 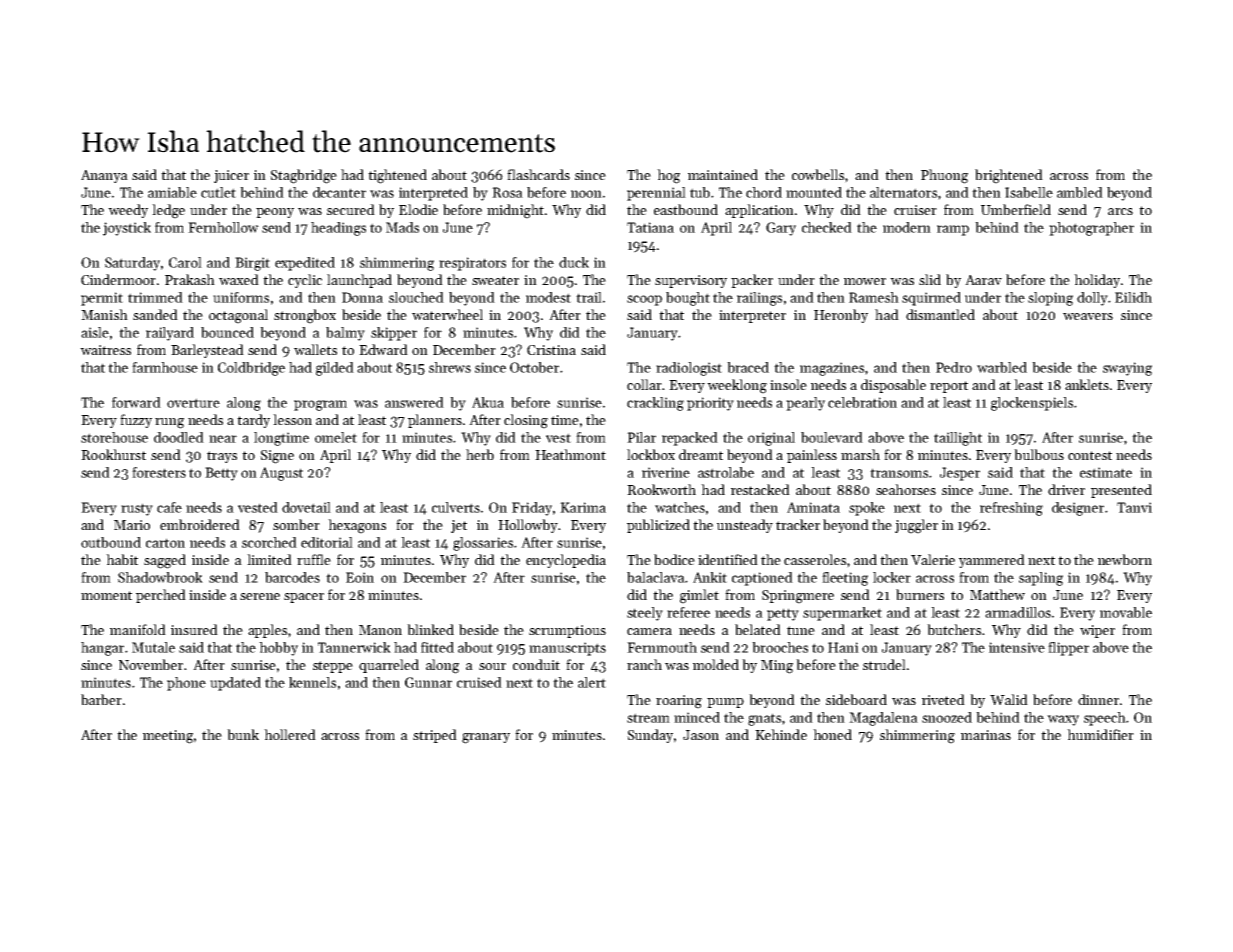 What do you see at coordinates (159, 472) in the screenshot?
I see `foresters` at bounding box center [159, 472].
